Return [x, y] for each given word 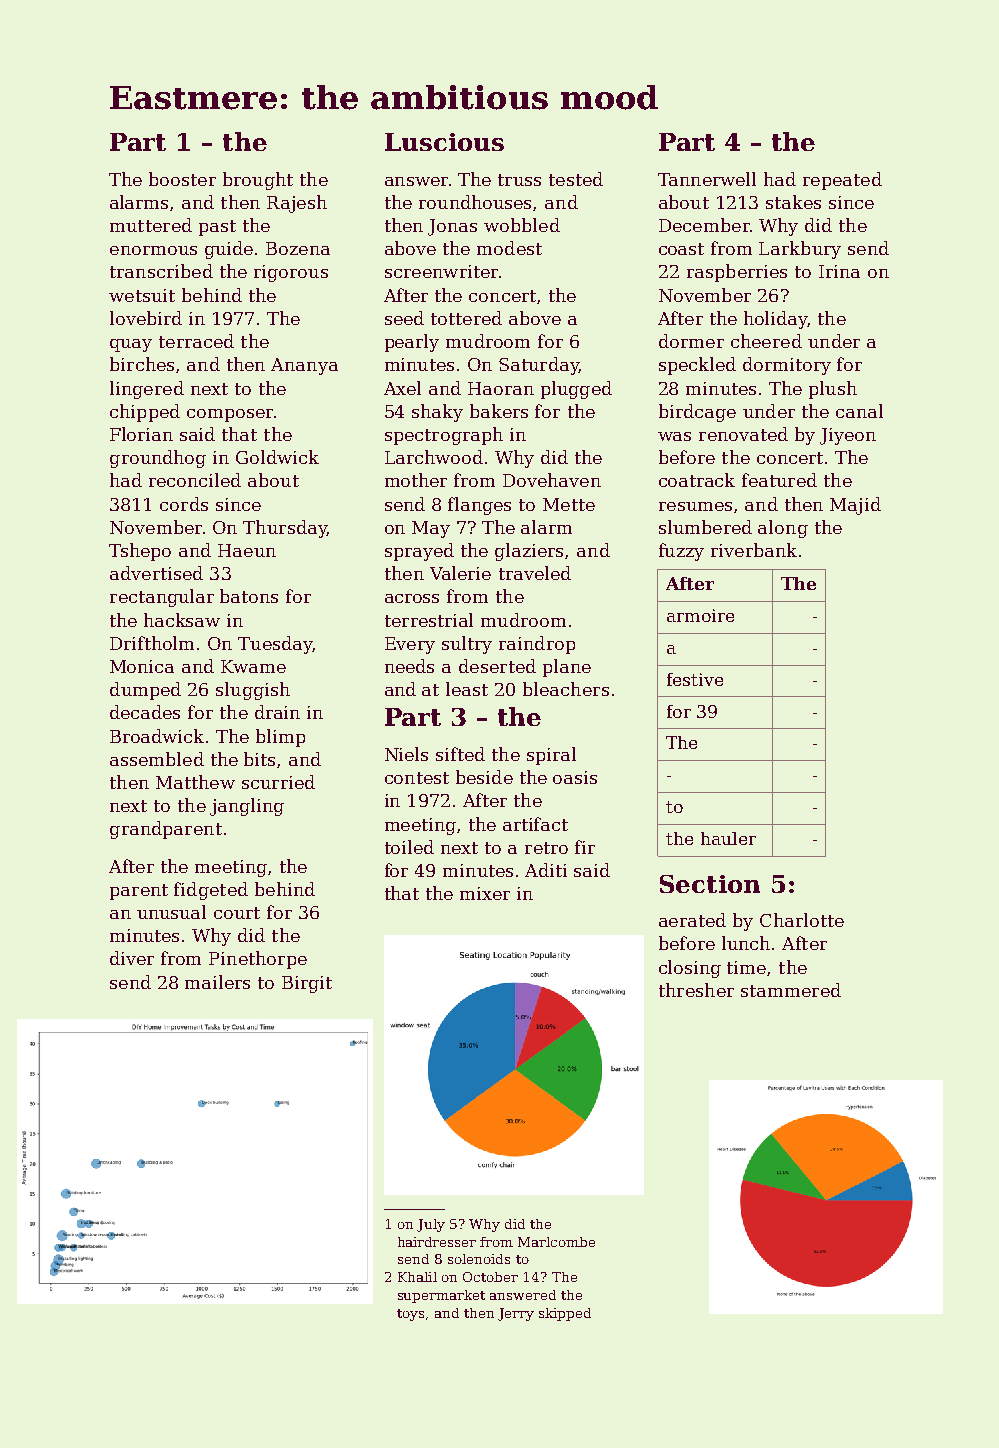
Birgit [307, 984]
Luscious [444, 142]
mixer [485, 893]
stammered [791, 990]
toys [410, 1315]
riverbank [754, 550]
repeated [842, 181]
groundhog [158, 459]
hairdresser [437, 1242]
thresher [696, 990]
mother [416, 480]
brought [258, 181]
